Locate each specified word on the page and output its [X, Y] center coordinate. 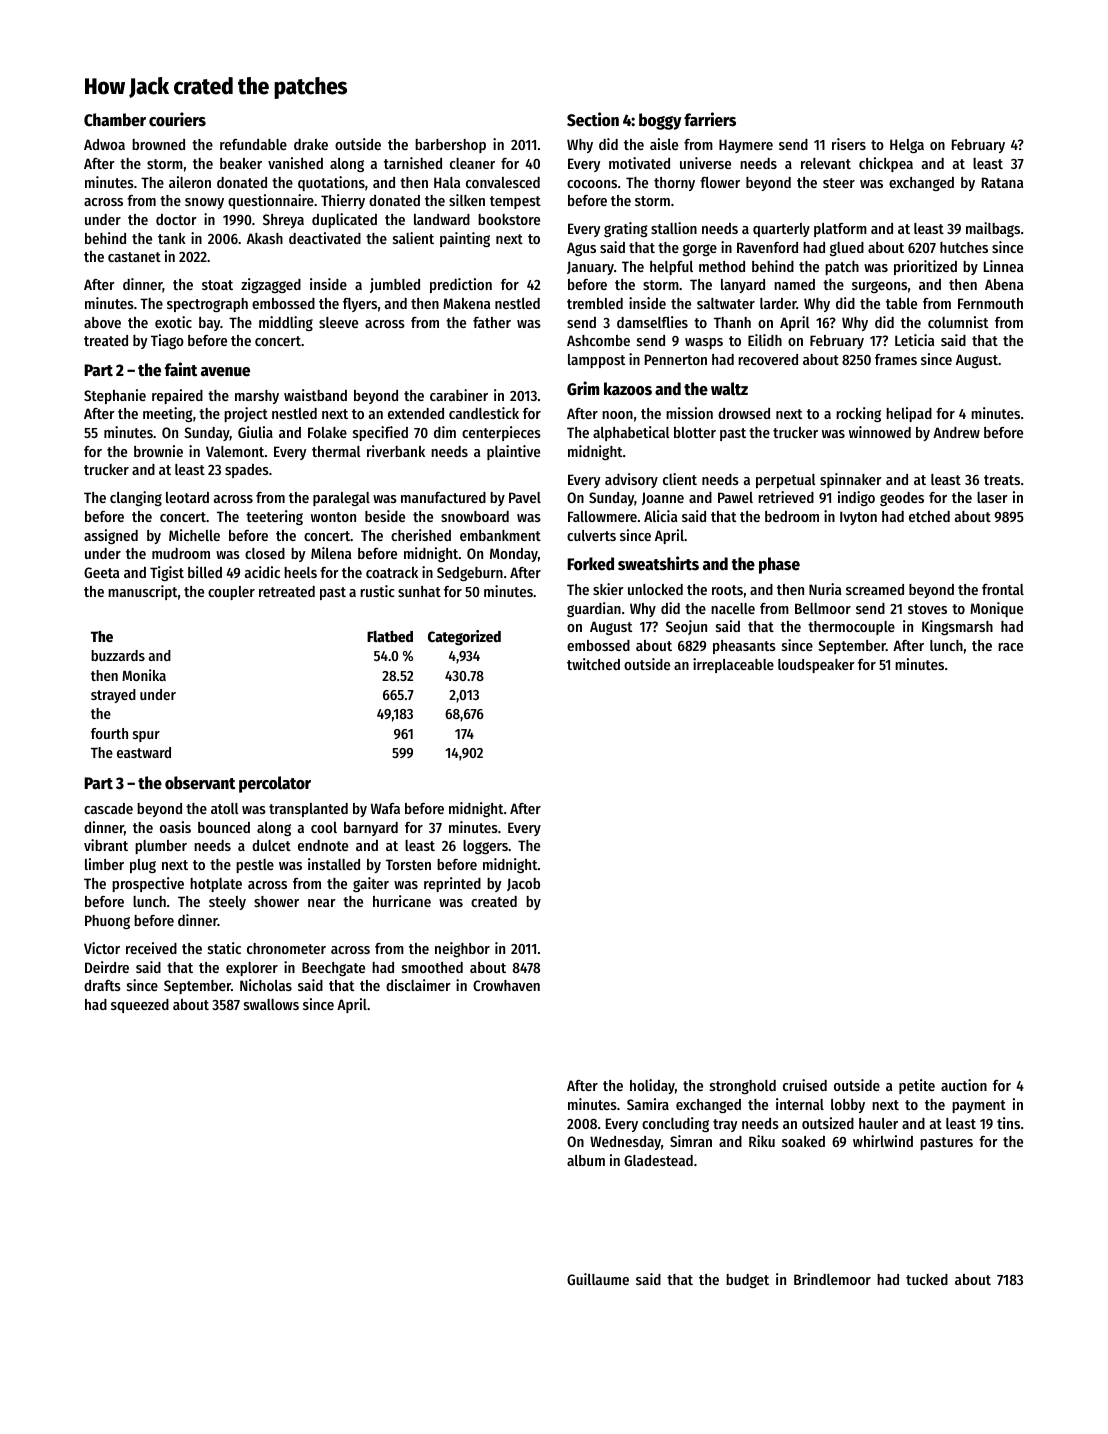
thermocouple [851, 628]
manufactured [443, 497]
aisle [664, 144]
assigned [111, 536]
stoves [927, 609]
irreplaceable [733, 665]
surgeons [879, 287]
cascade [108, 808]
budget [747, 1281]
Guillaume [598, 1279]
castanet [134, 257]
